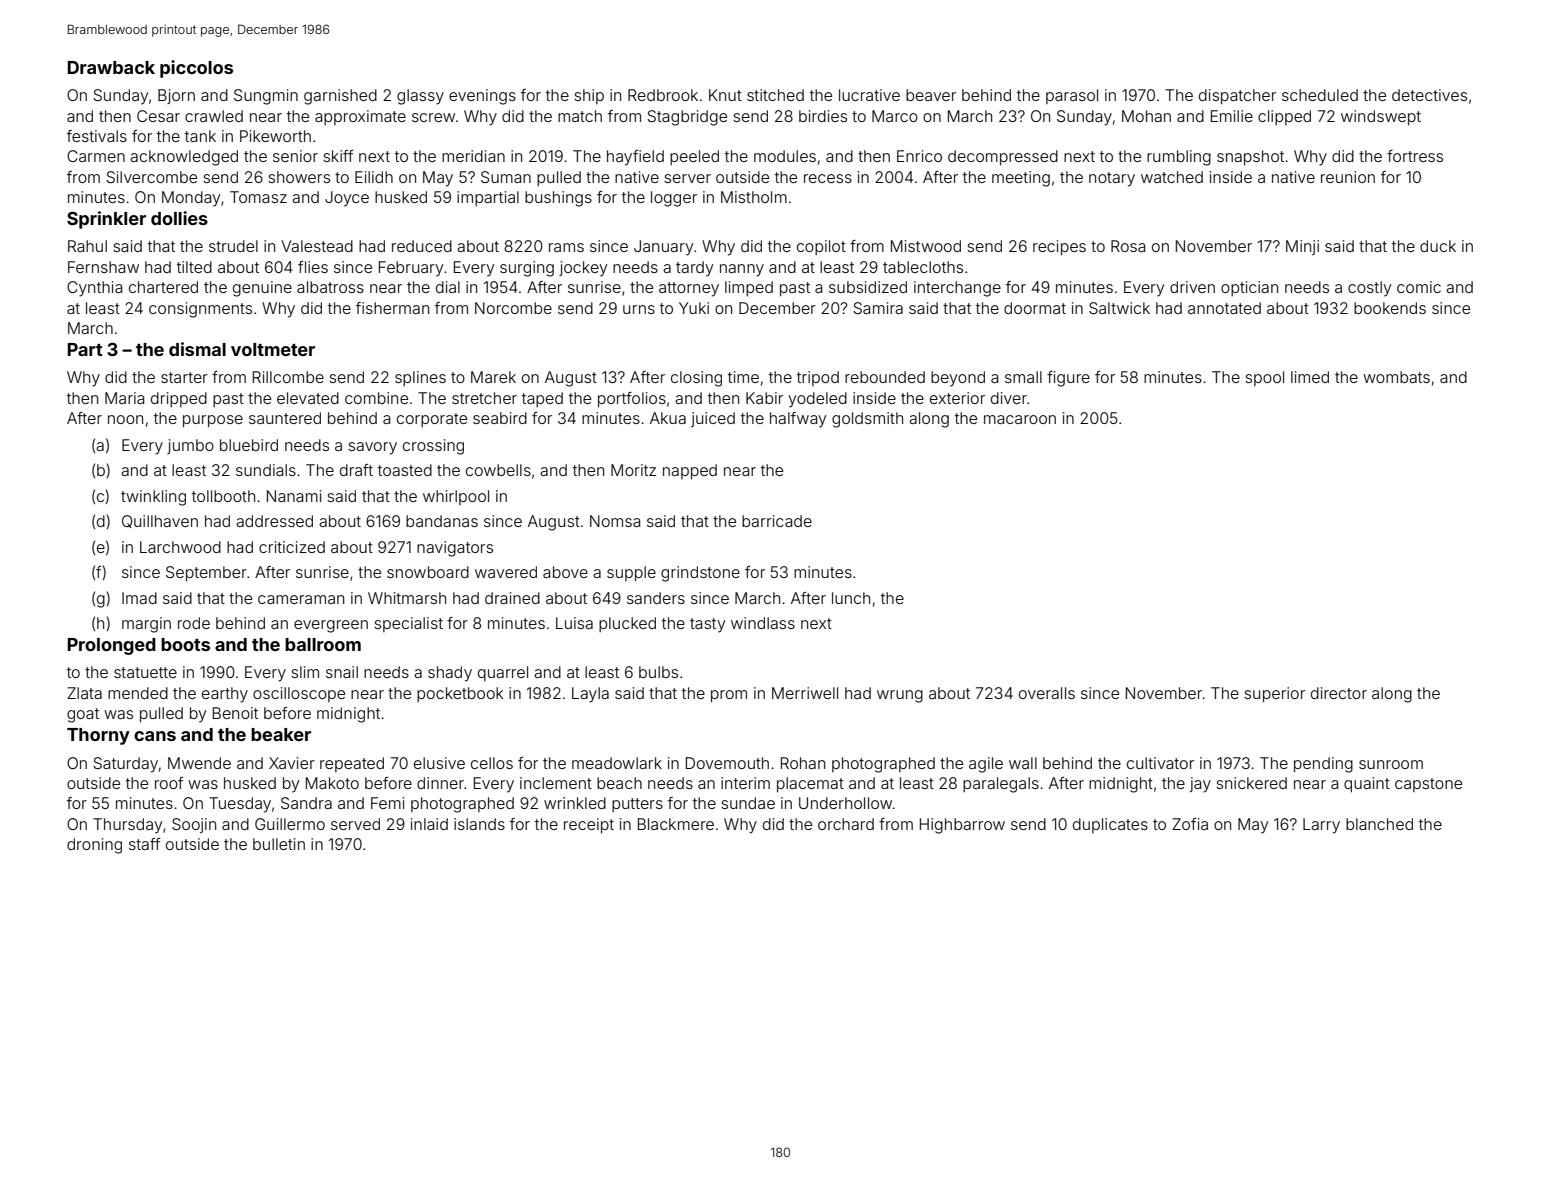 This screenshot has height=1191, width=1541. What do you see at coordinates (155, 736) in the screenshot?
I see `cans` at bounding box center [155, 736].
